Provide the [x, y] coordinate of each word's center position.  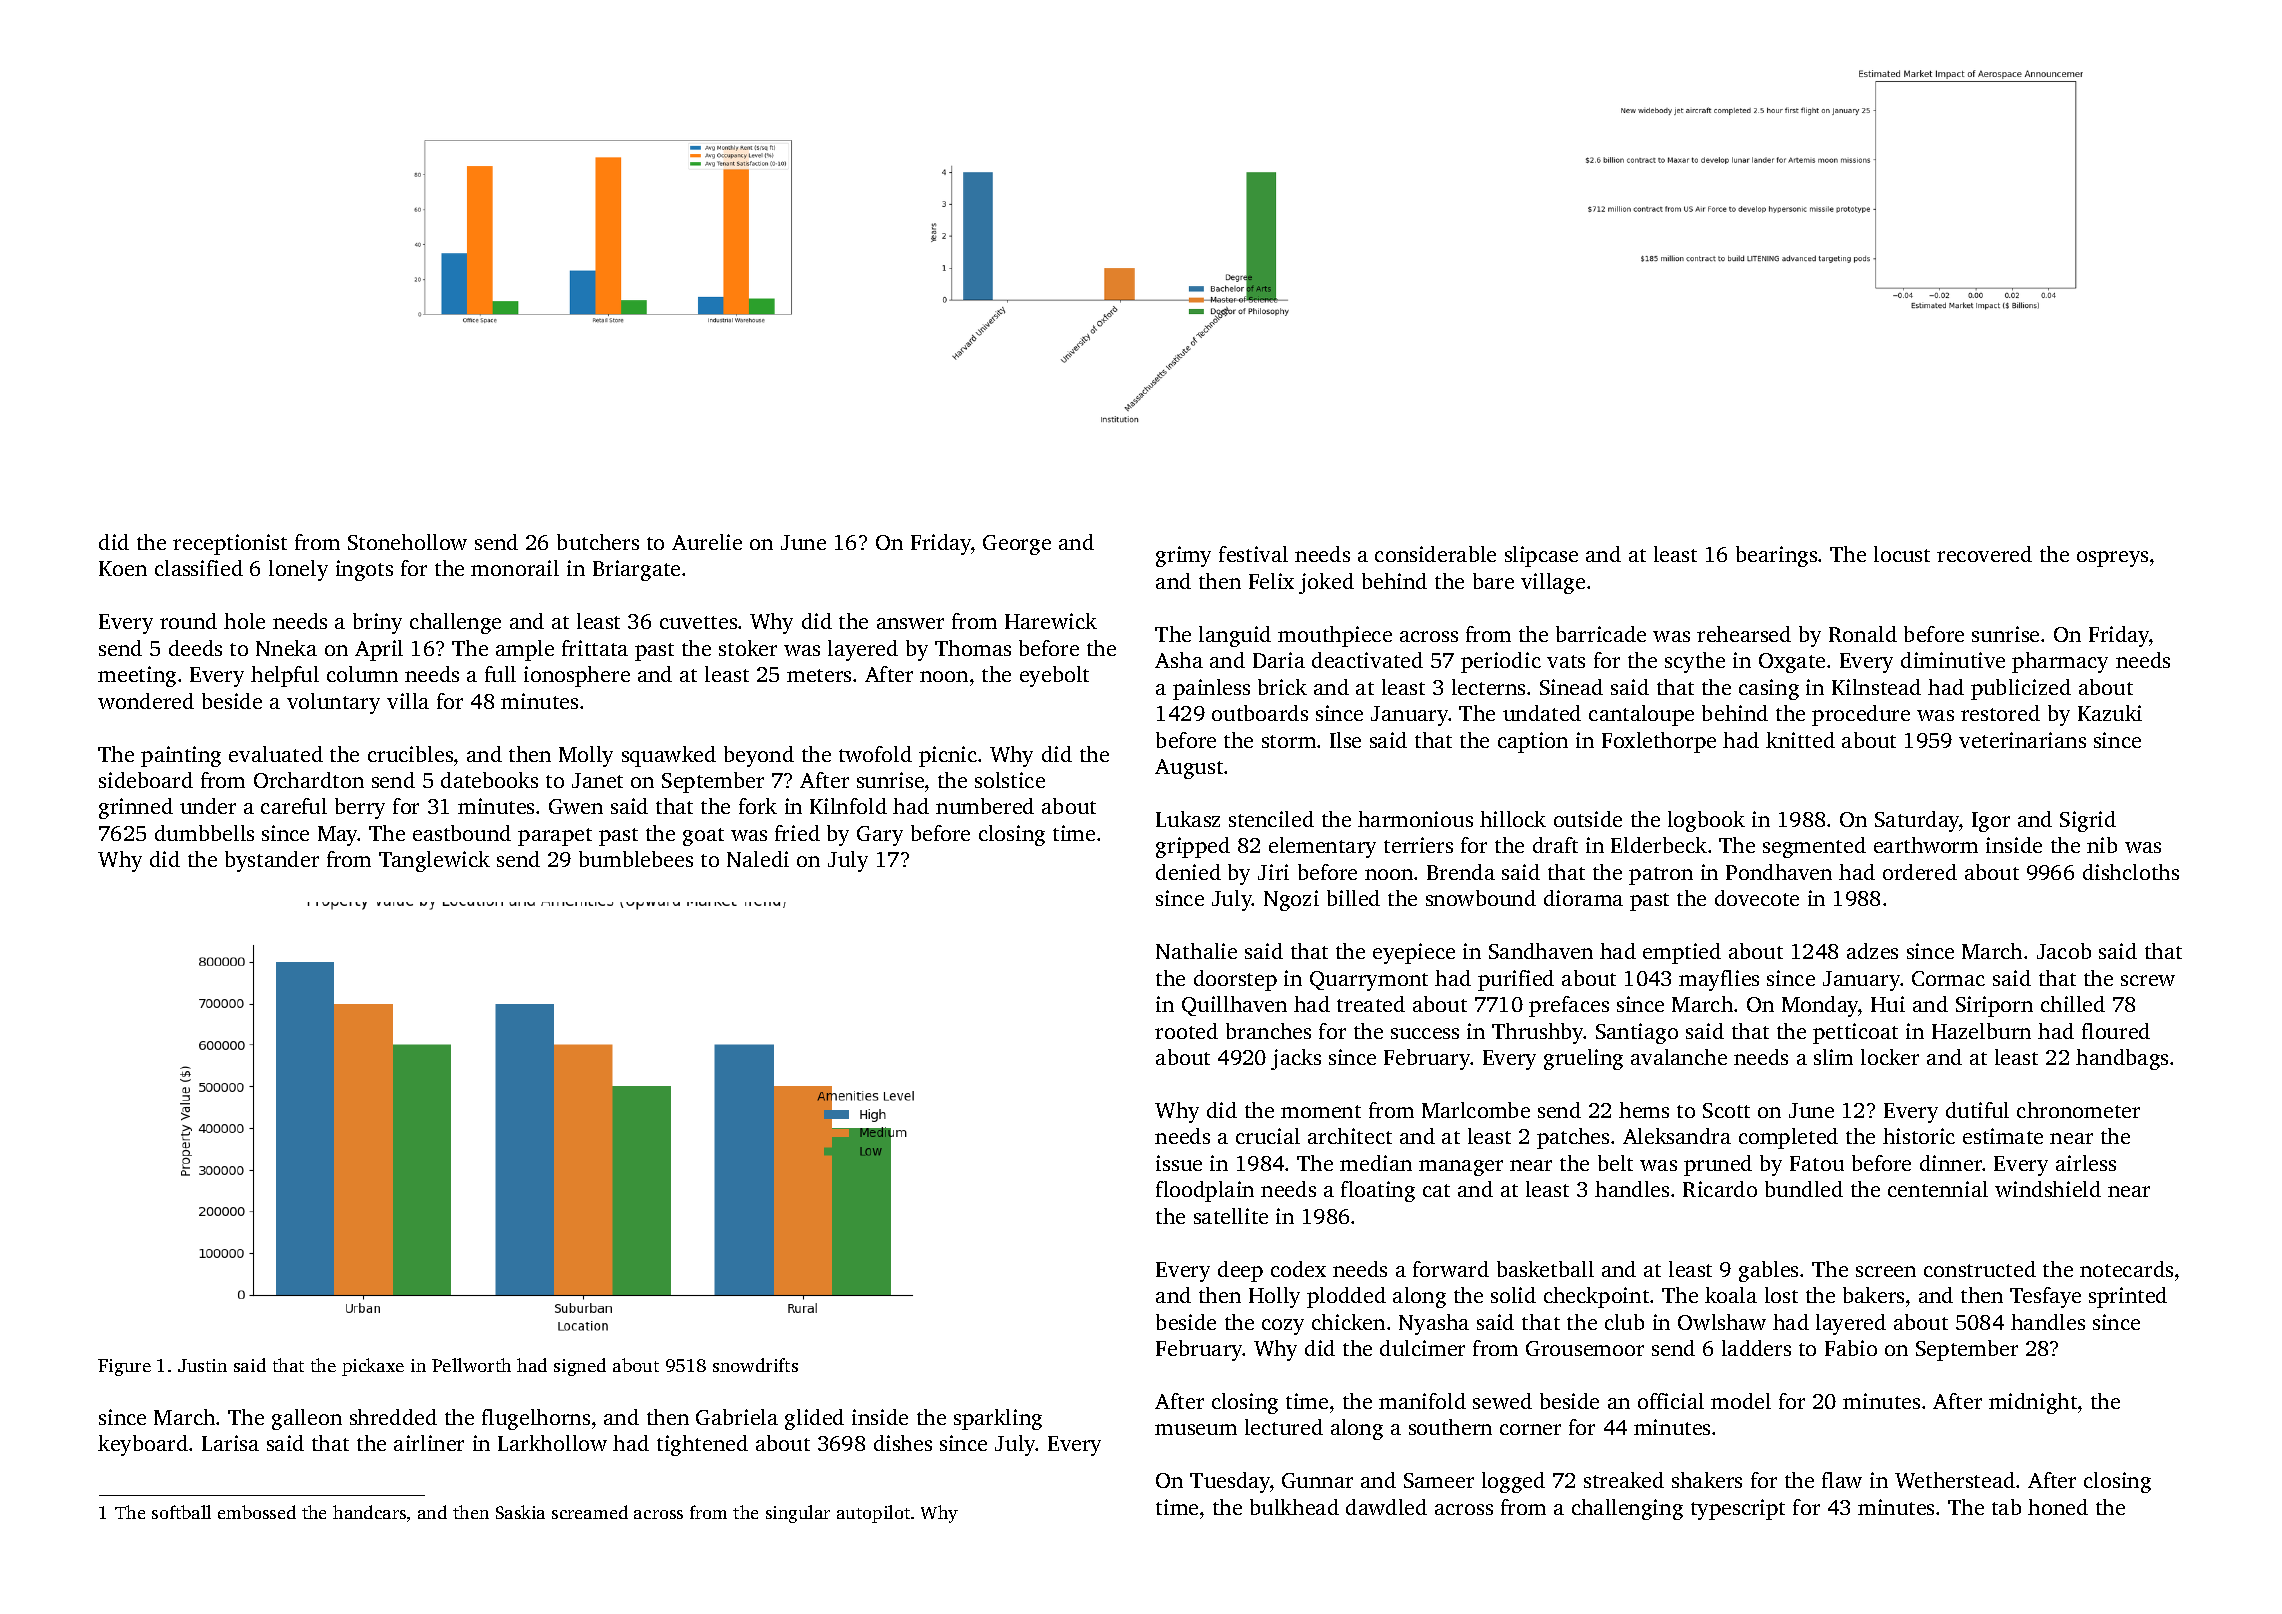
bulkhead [1294, 1507]
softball [181, 1512]
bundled [1804, 1189]
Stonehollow [407, 542]
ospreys [2112, 559]
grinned [136, 808]
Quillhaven [1234, 1006]
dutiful [1977, 1110]
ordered [1920, 872]
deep [1240, 1271]
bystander [272, 861]
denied [1188, 872]
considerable [1435, 554]
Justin [202, 1365]
